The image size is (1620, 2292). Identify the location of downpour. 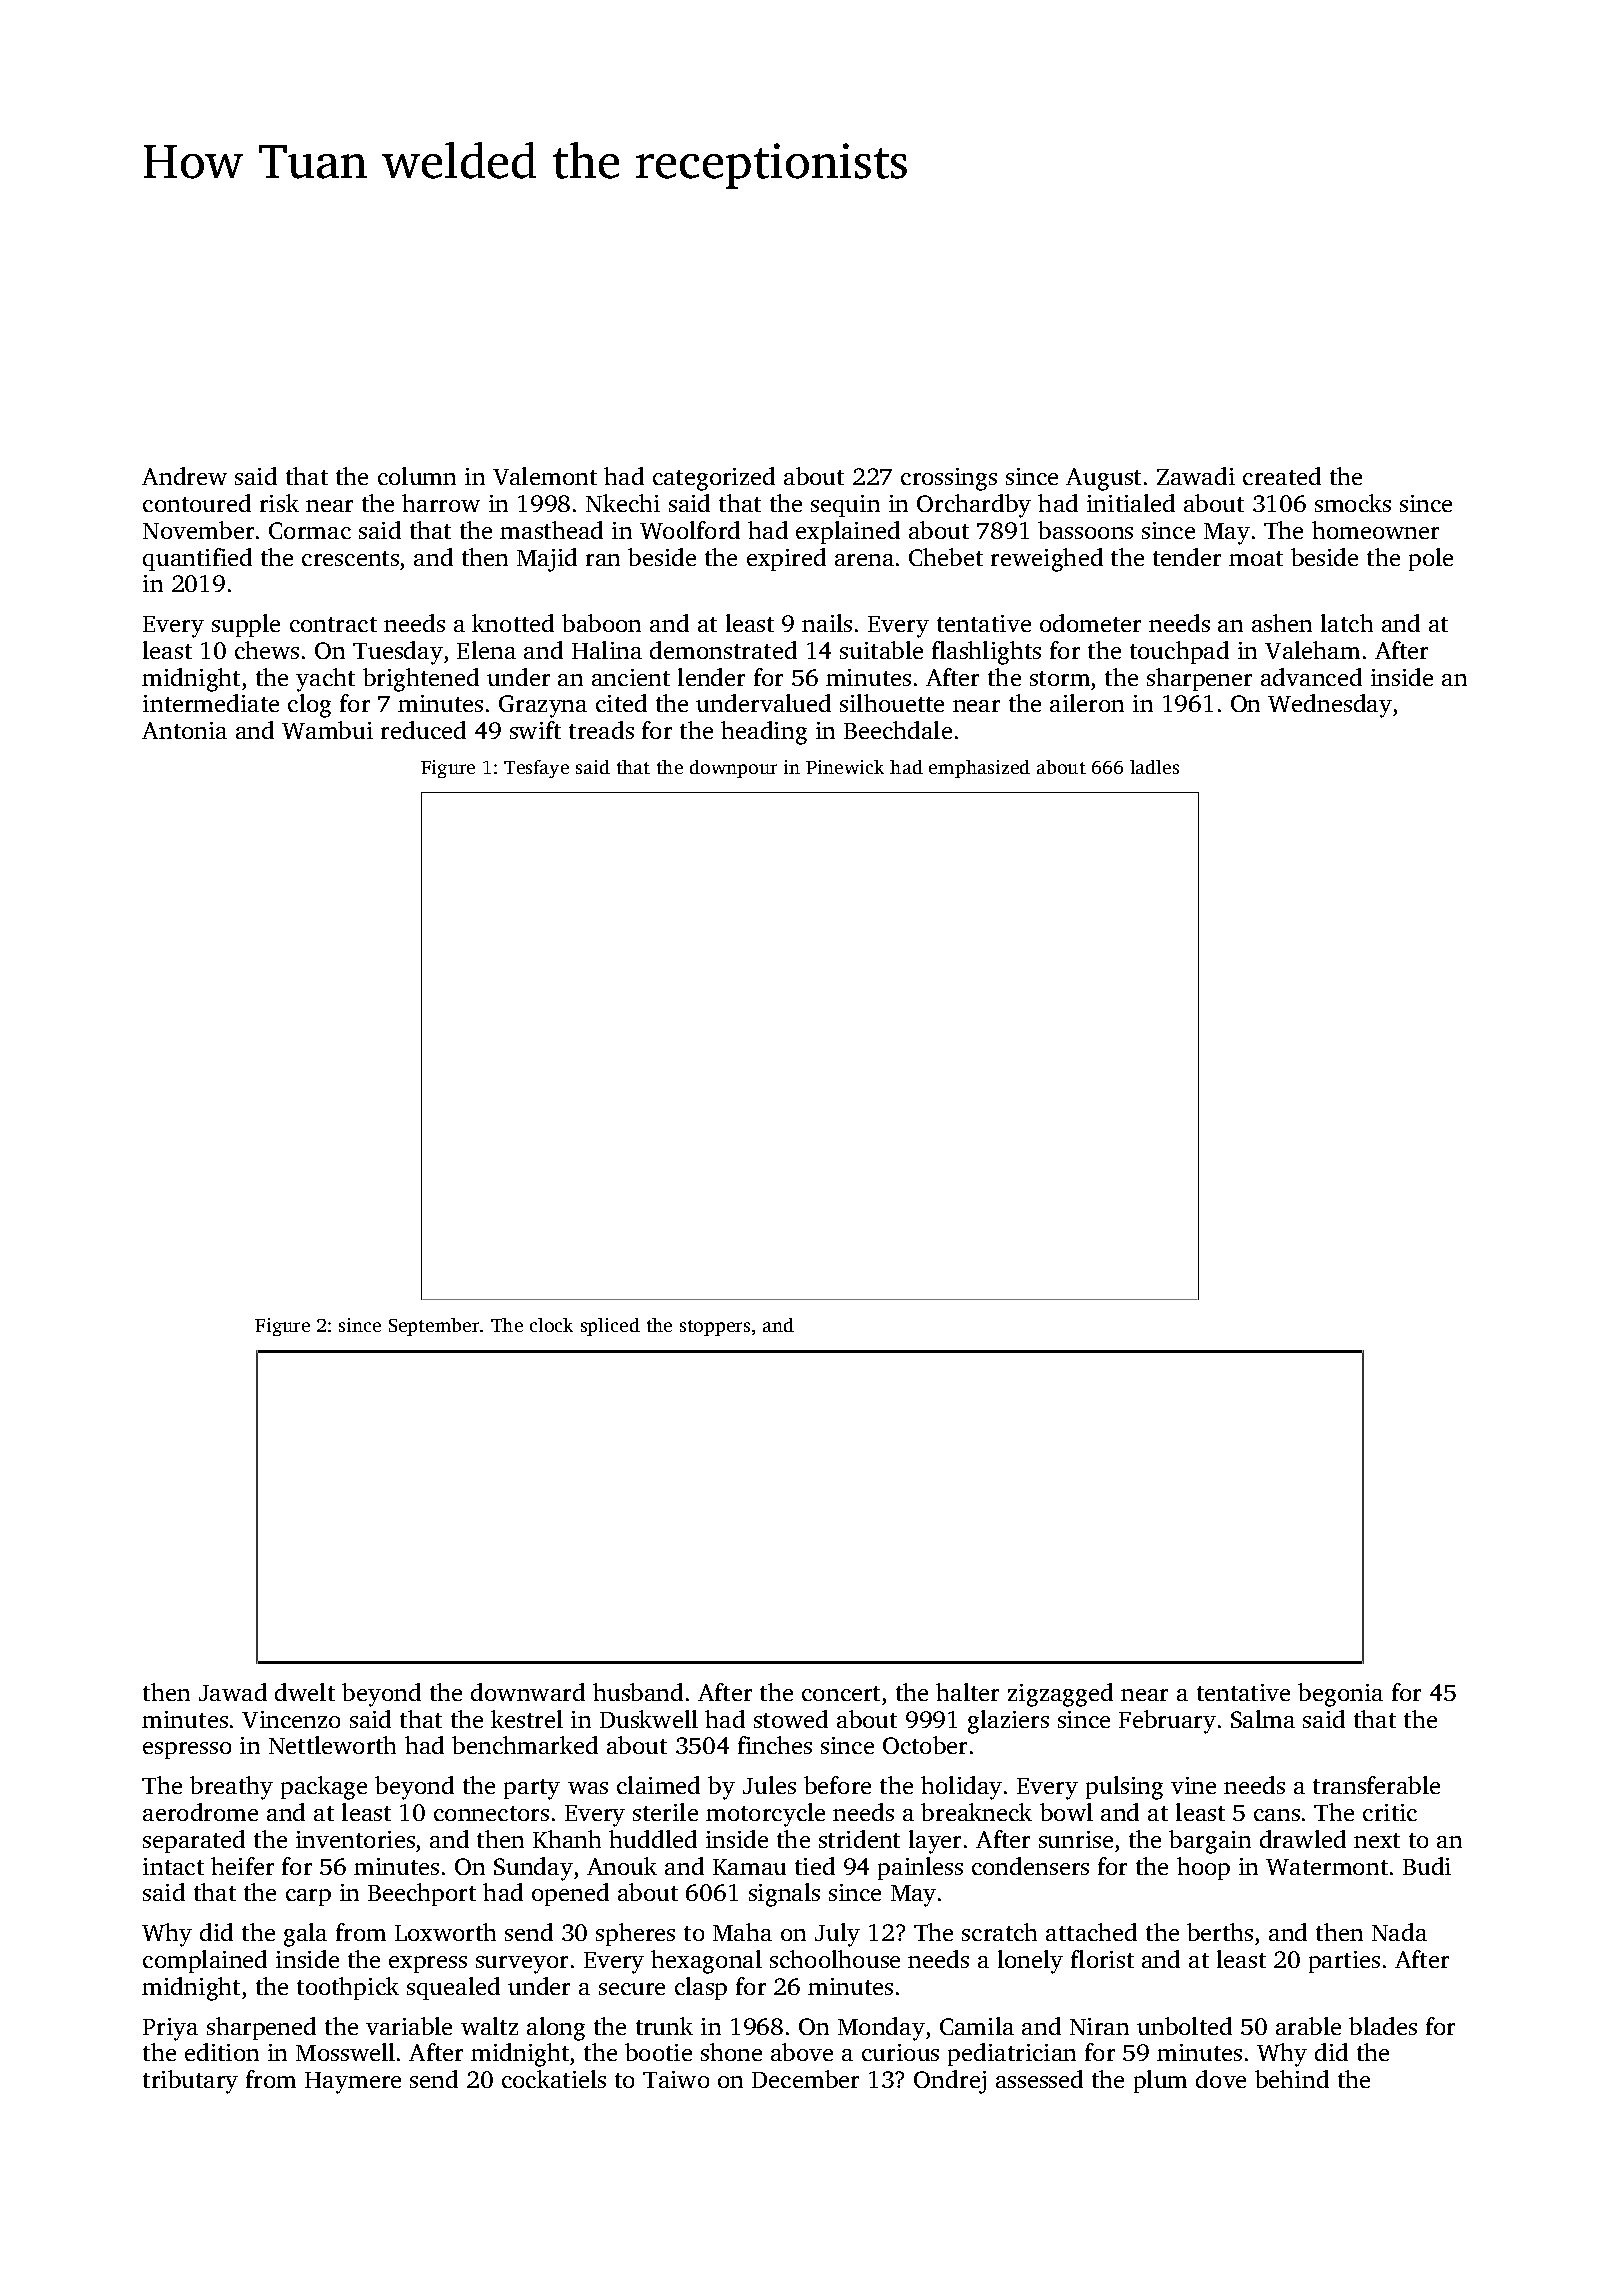
(733, 769).
